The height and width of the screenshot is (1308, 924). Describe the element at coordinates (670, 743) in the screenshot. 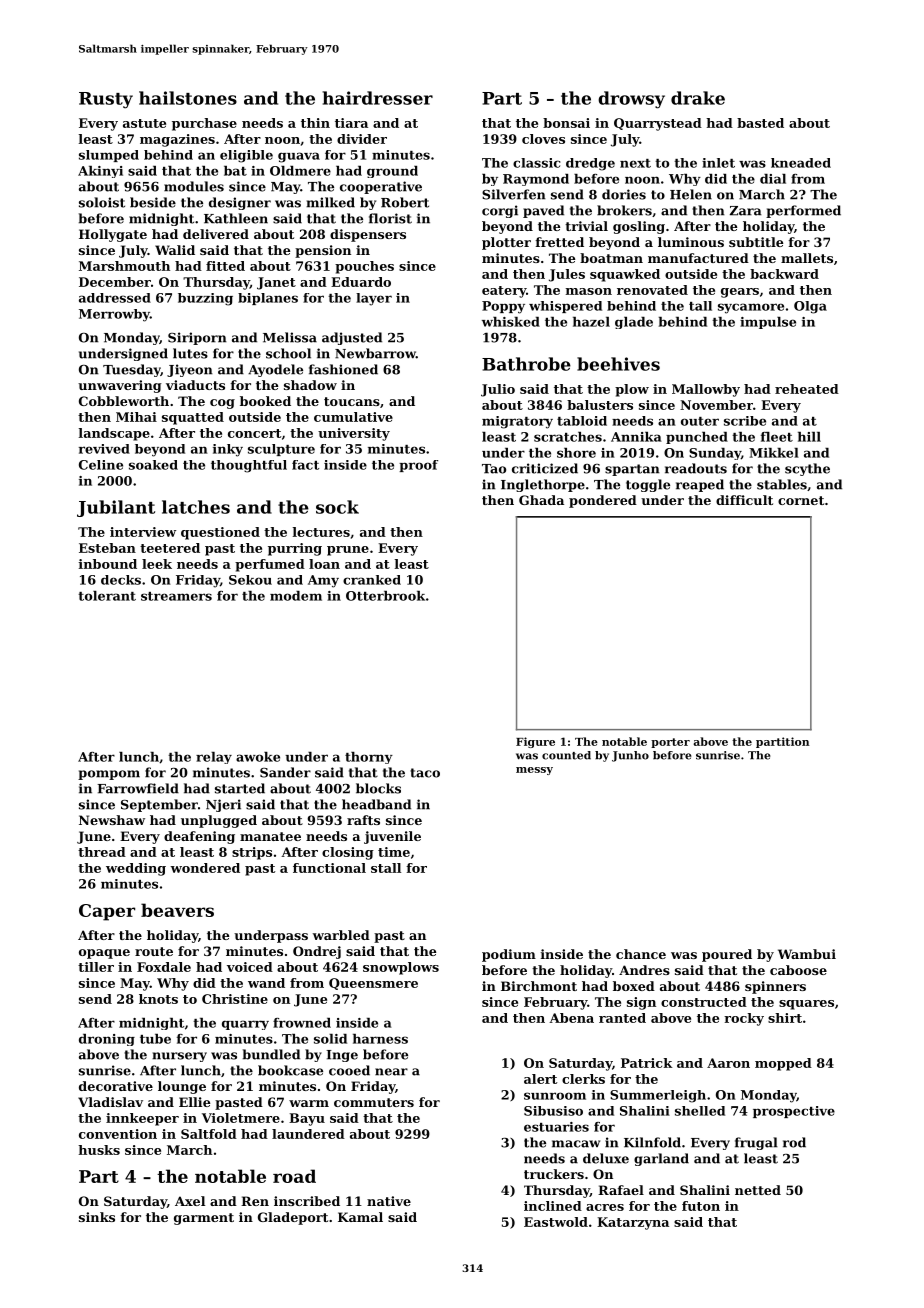

I see `porter` at that location.
